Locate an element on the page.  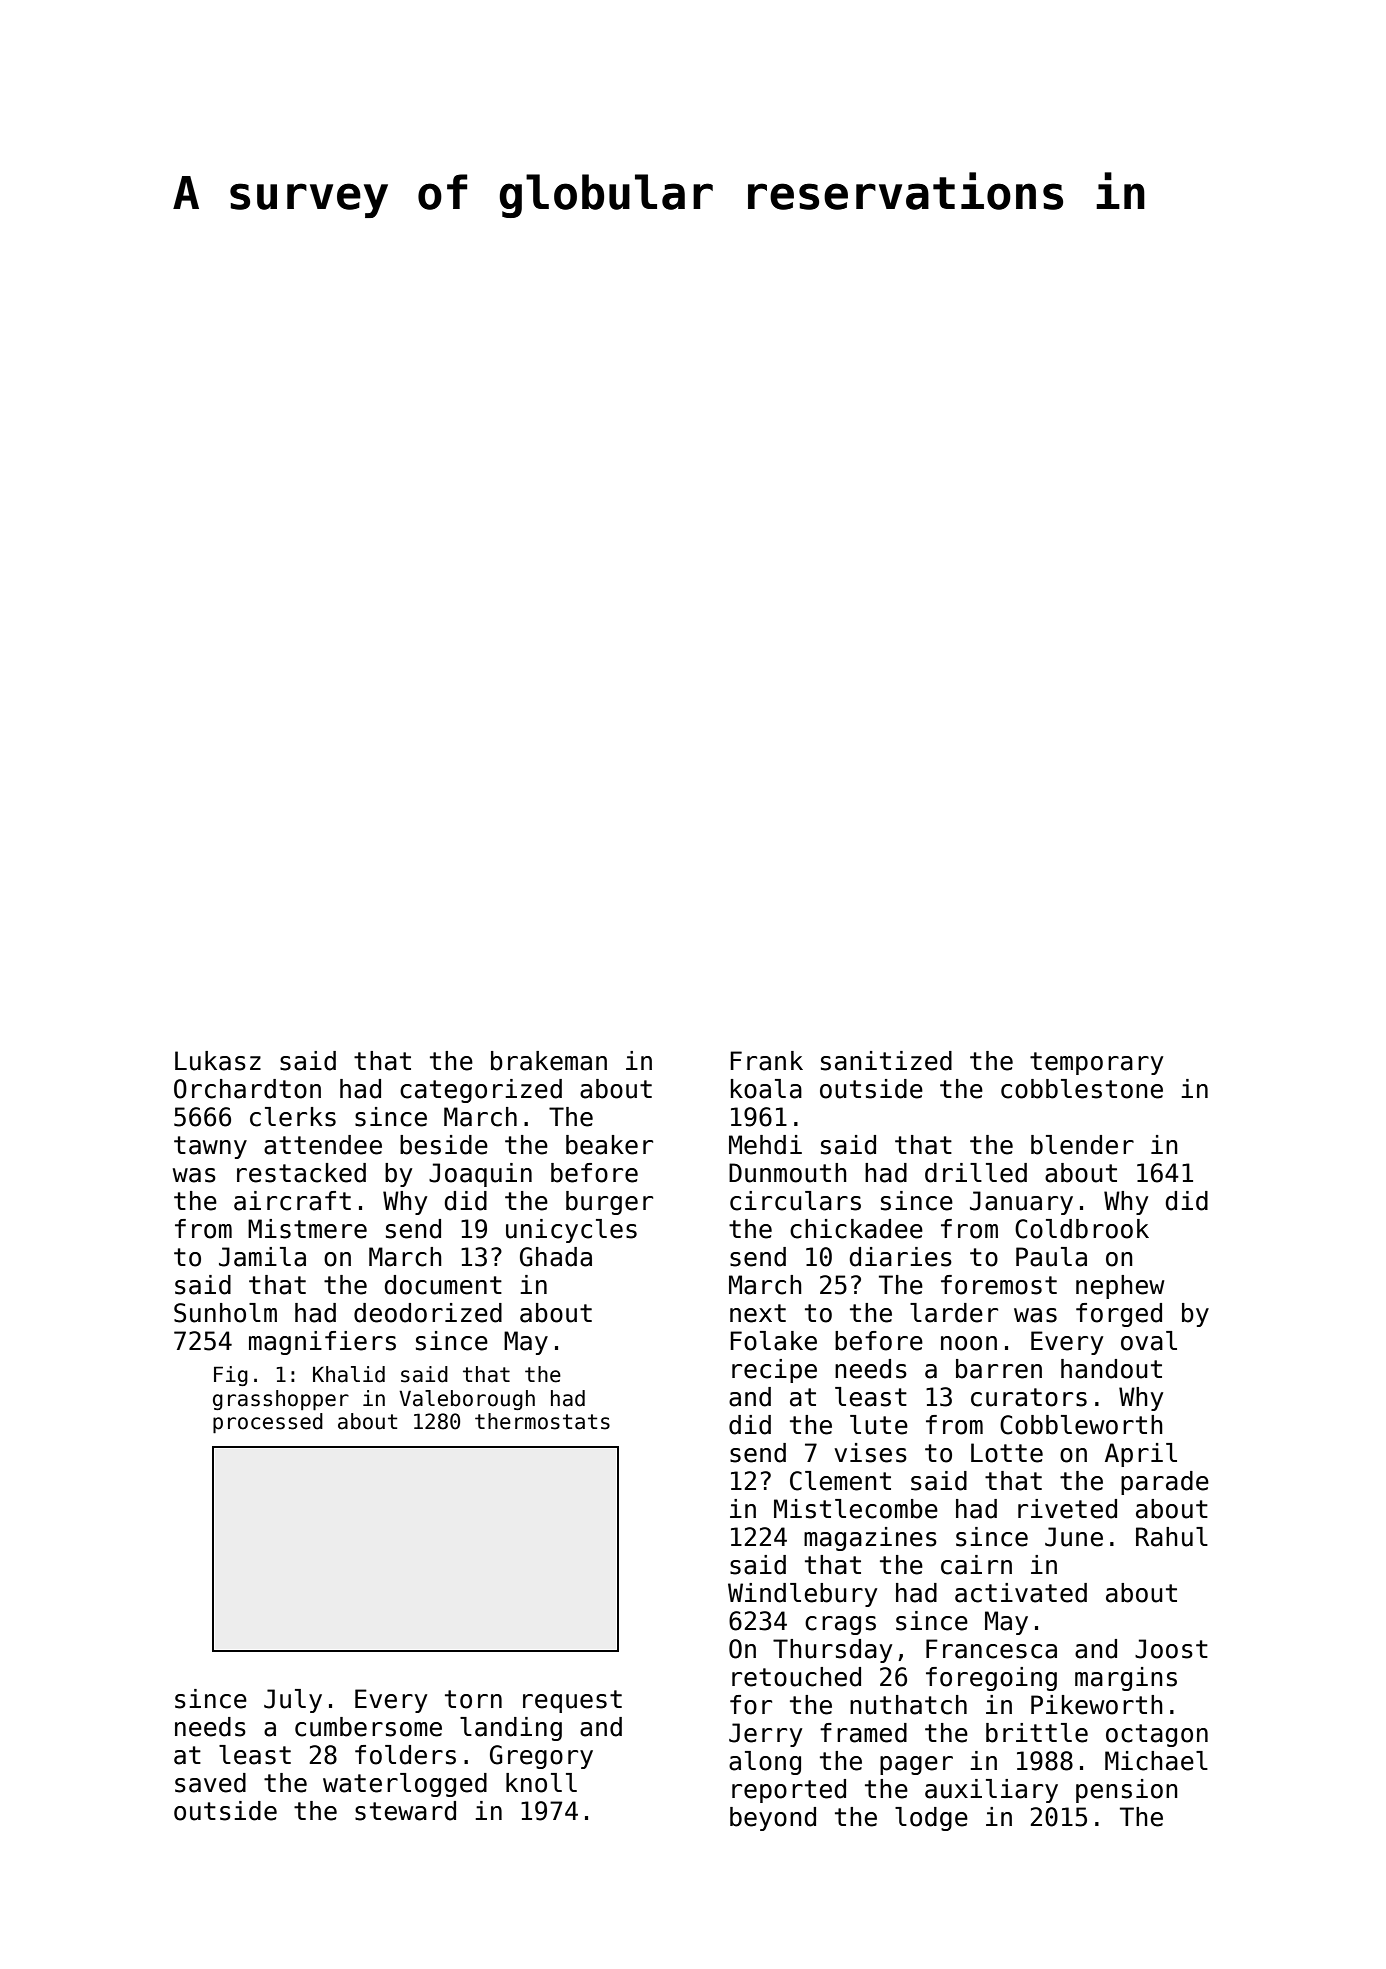
temporary is located at coordinates (1096, 1063).
